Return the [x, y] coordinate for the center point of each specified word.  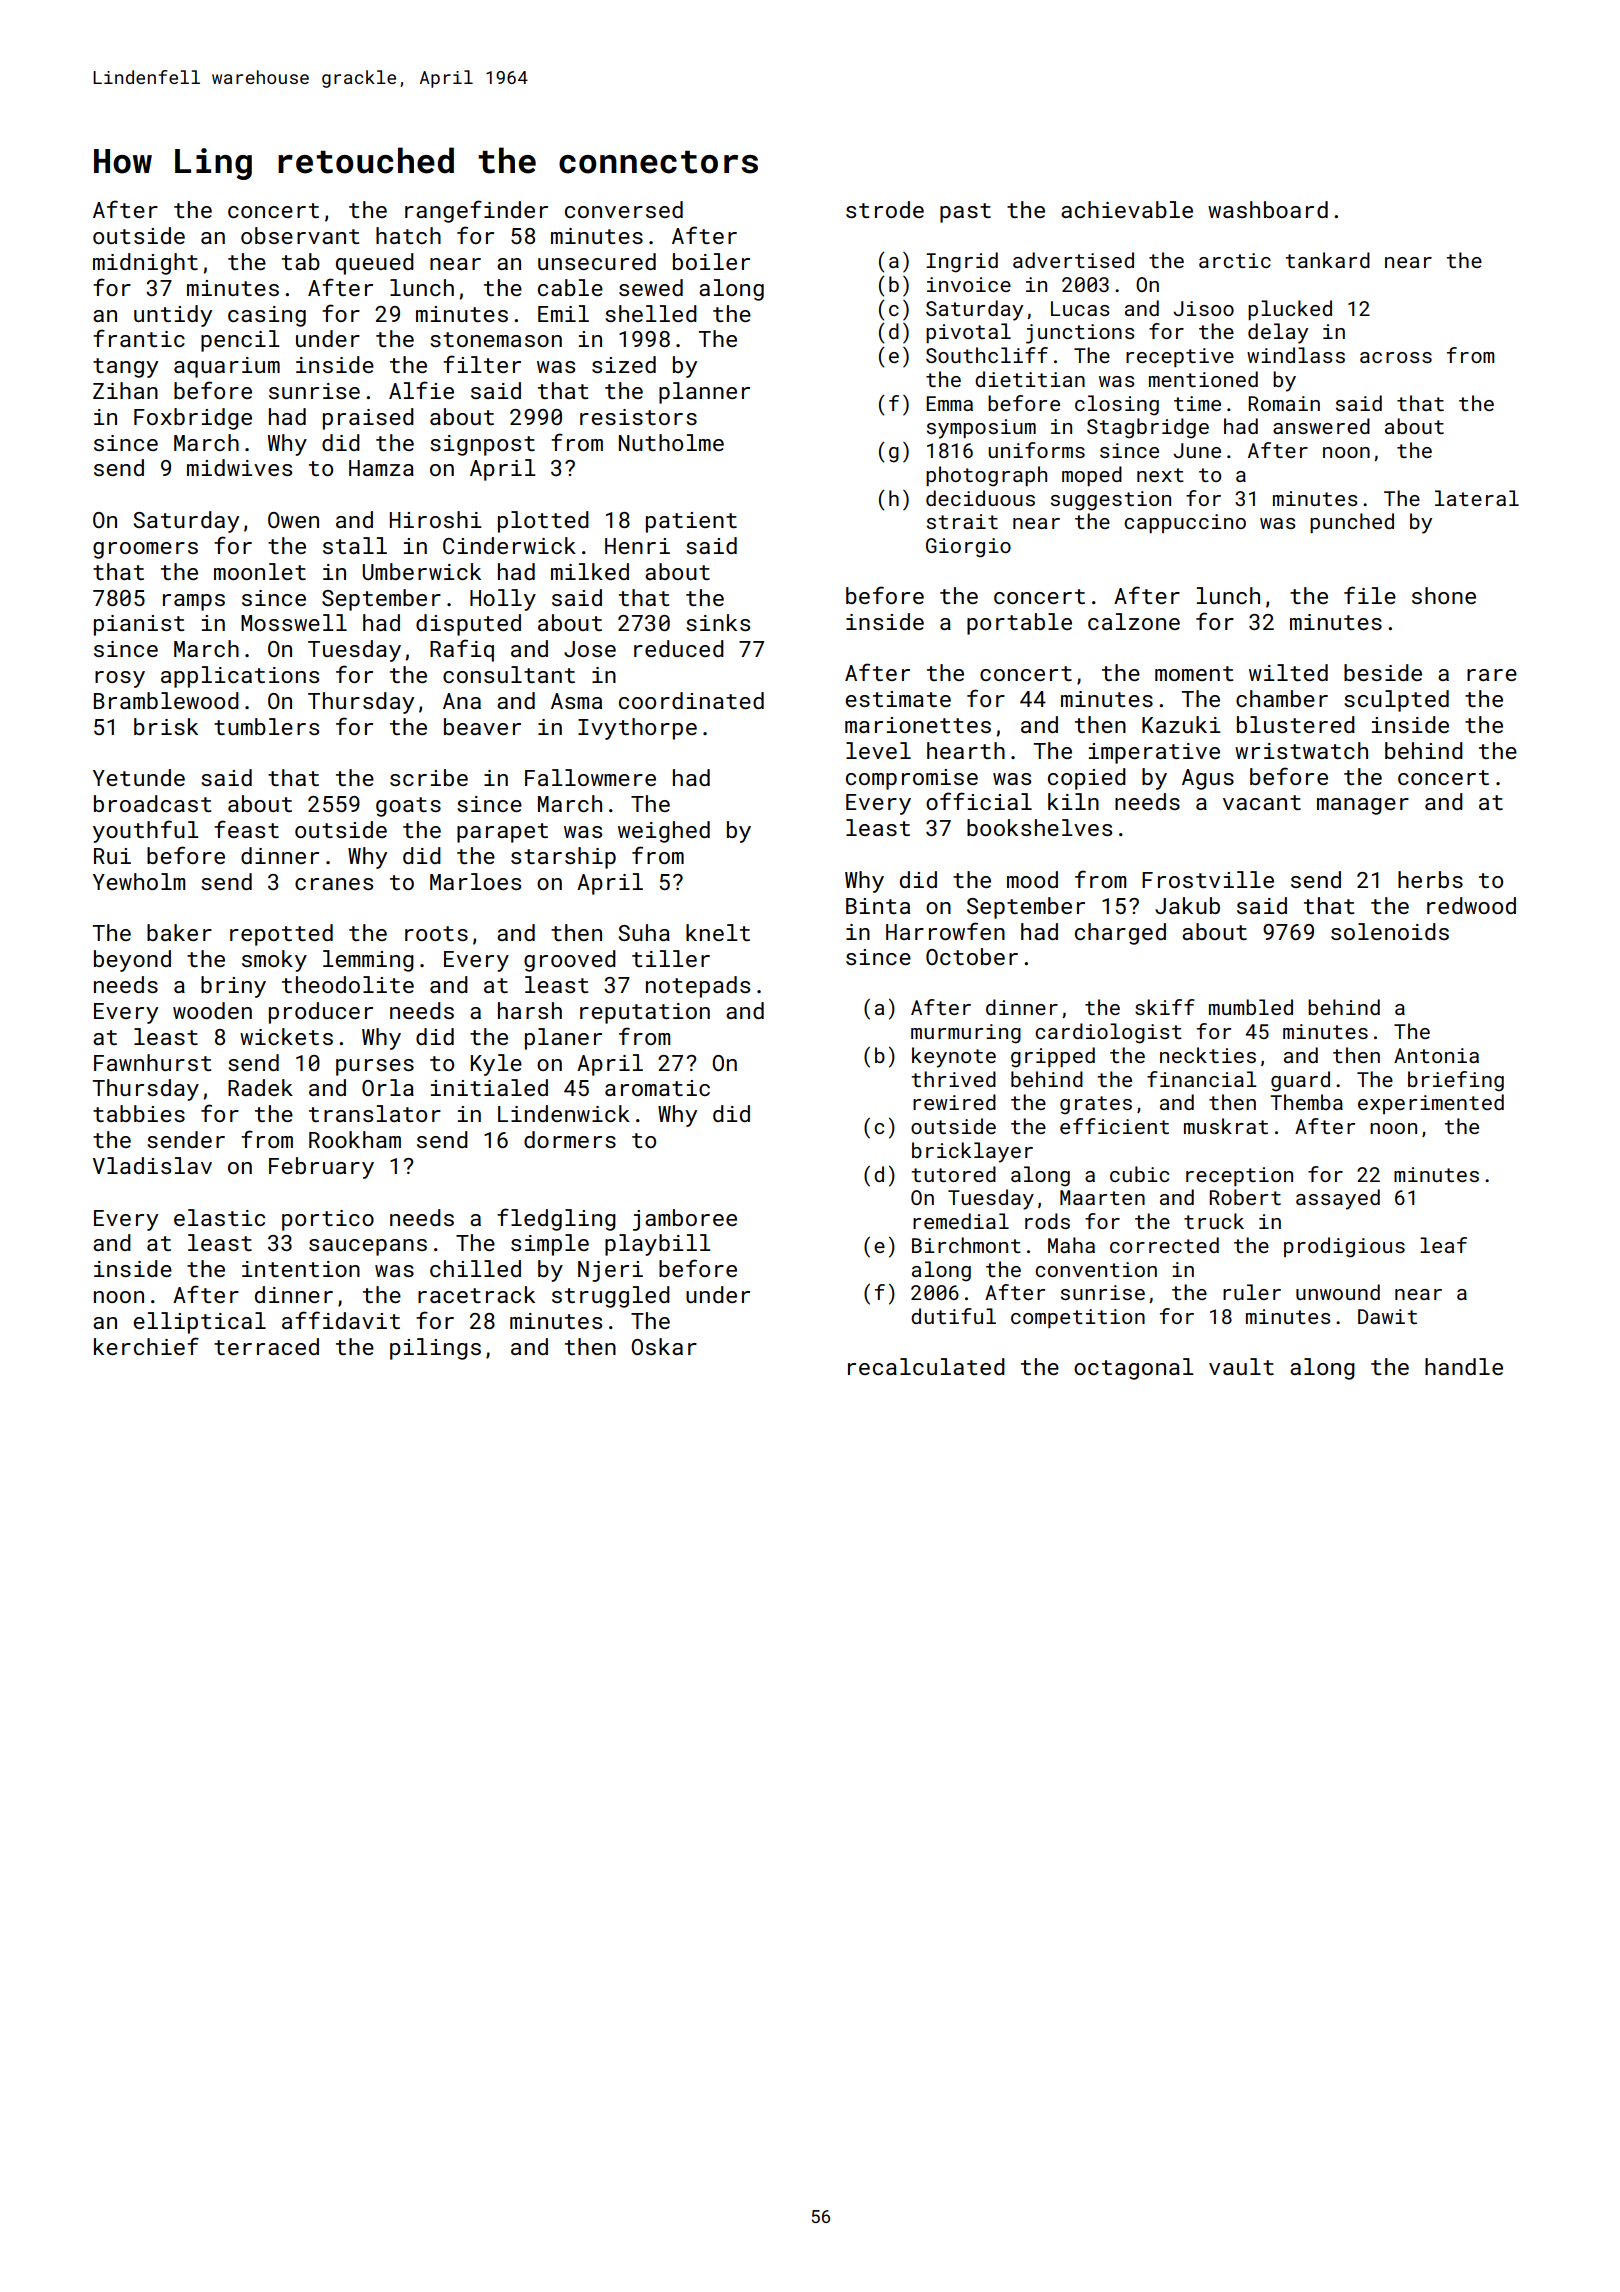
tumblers [266, 726]
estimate [898, 699]
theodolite [348, 984]
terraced [266, 1346]
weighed [664, 832]
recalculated [926, 1366]
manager [1363, 806]
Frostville [1208, 879]
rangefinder [476, 211]
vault [1241, 1366]
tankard [1327, 260]
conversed [624, 209]
